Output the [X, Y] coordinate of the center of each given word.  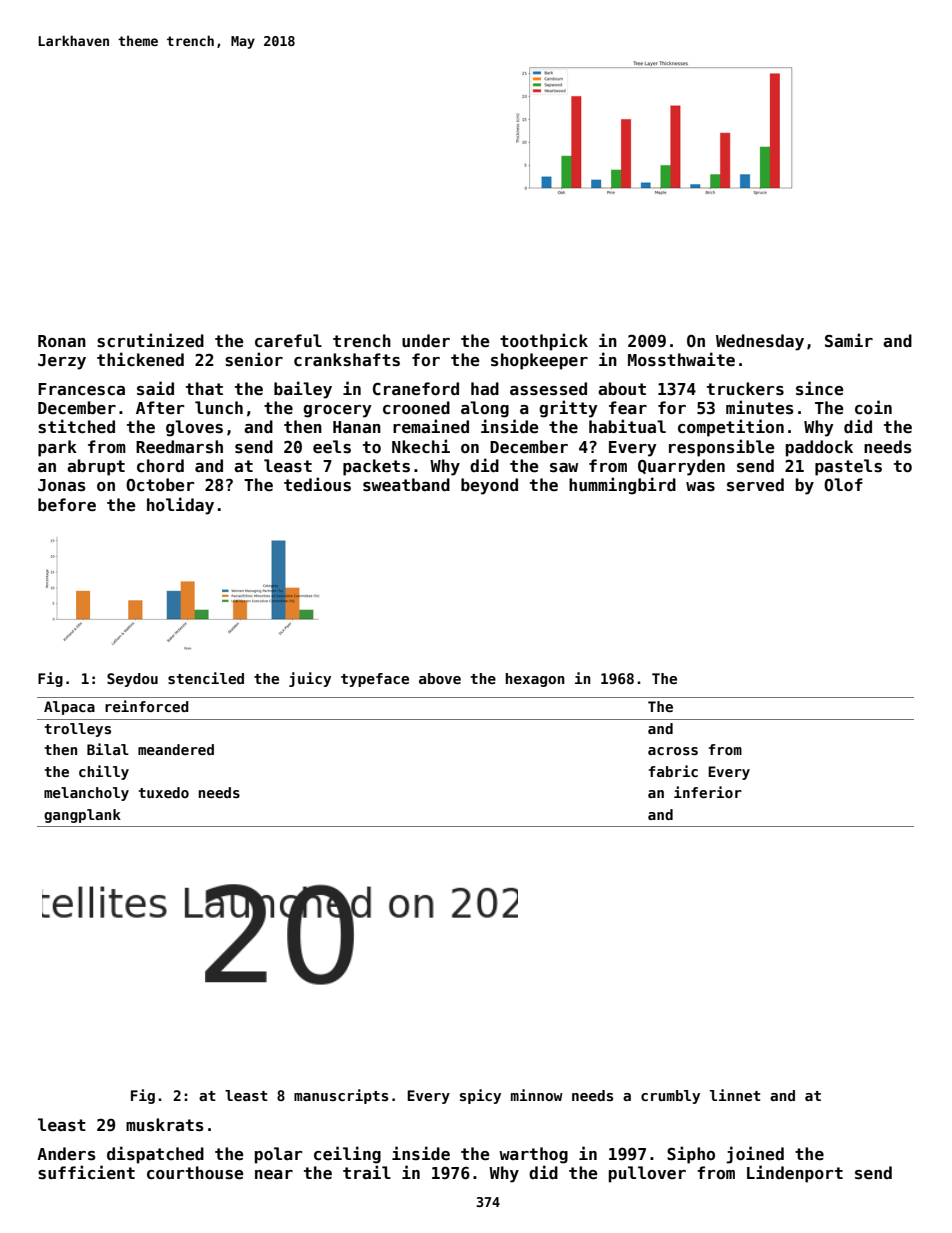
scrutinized [150, 340]
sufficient [86, 1172]
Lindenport [795, 1174]
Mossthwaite [681, 359]
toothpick [544, 342]
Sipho [691, 1155]
